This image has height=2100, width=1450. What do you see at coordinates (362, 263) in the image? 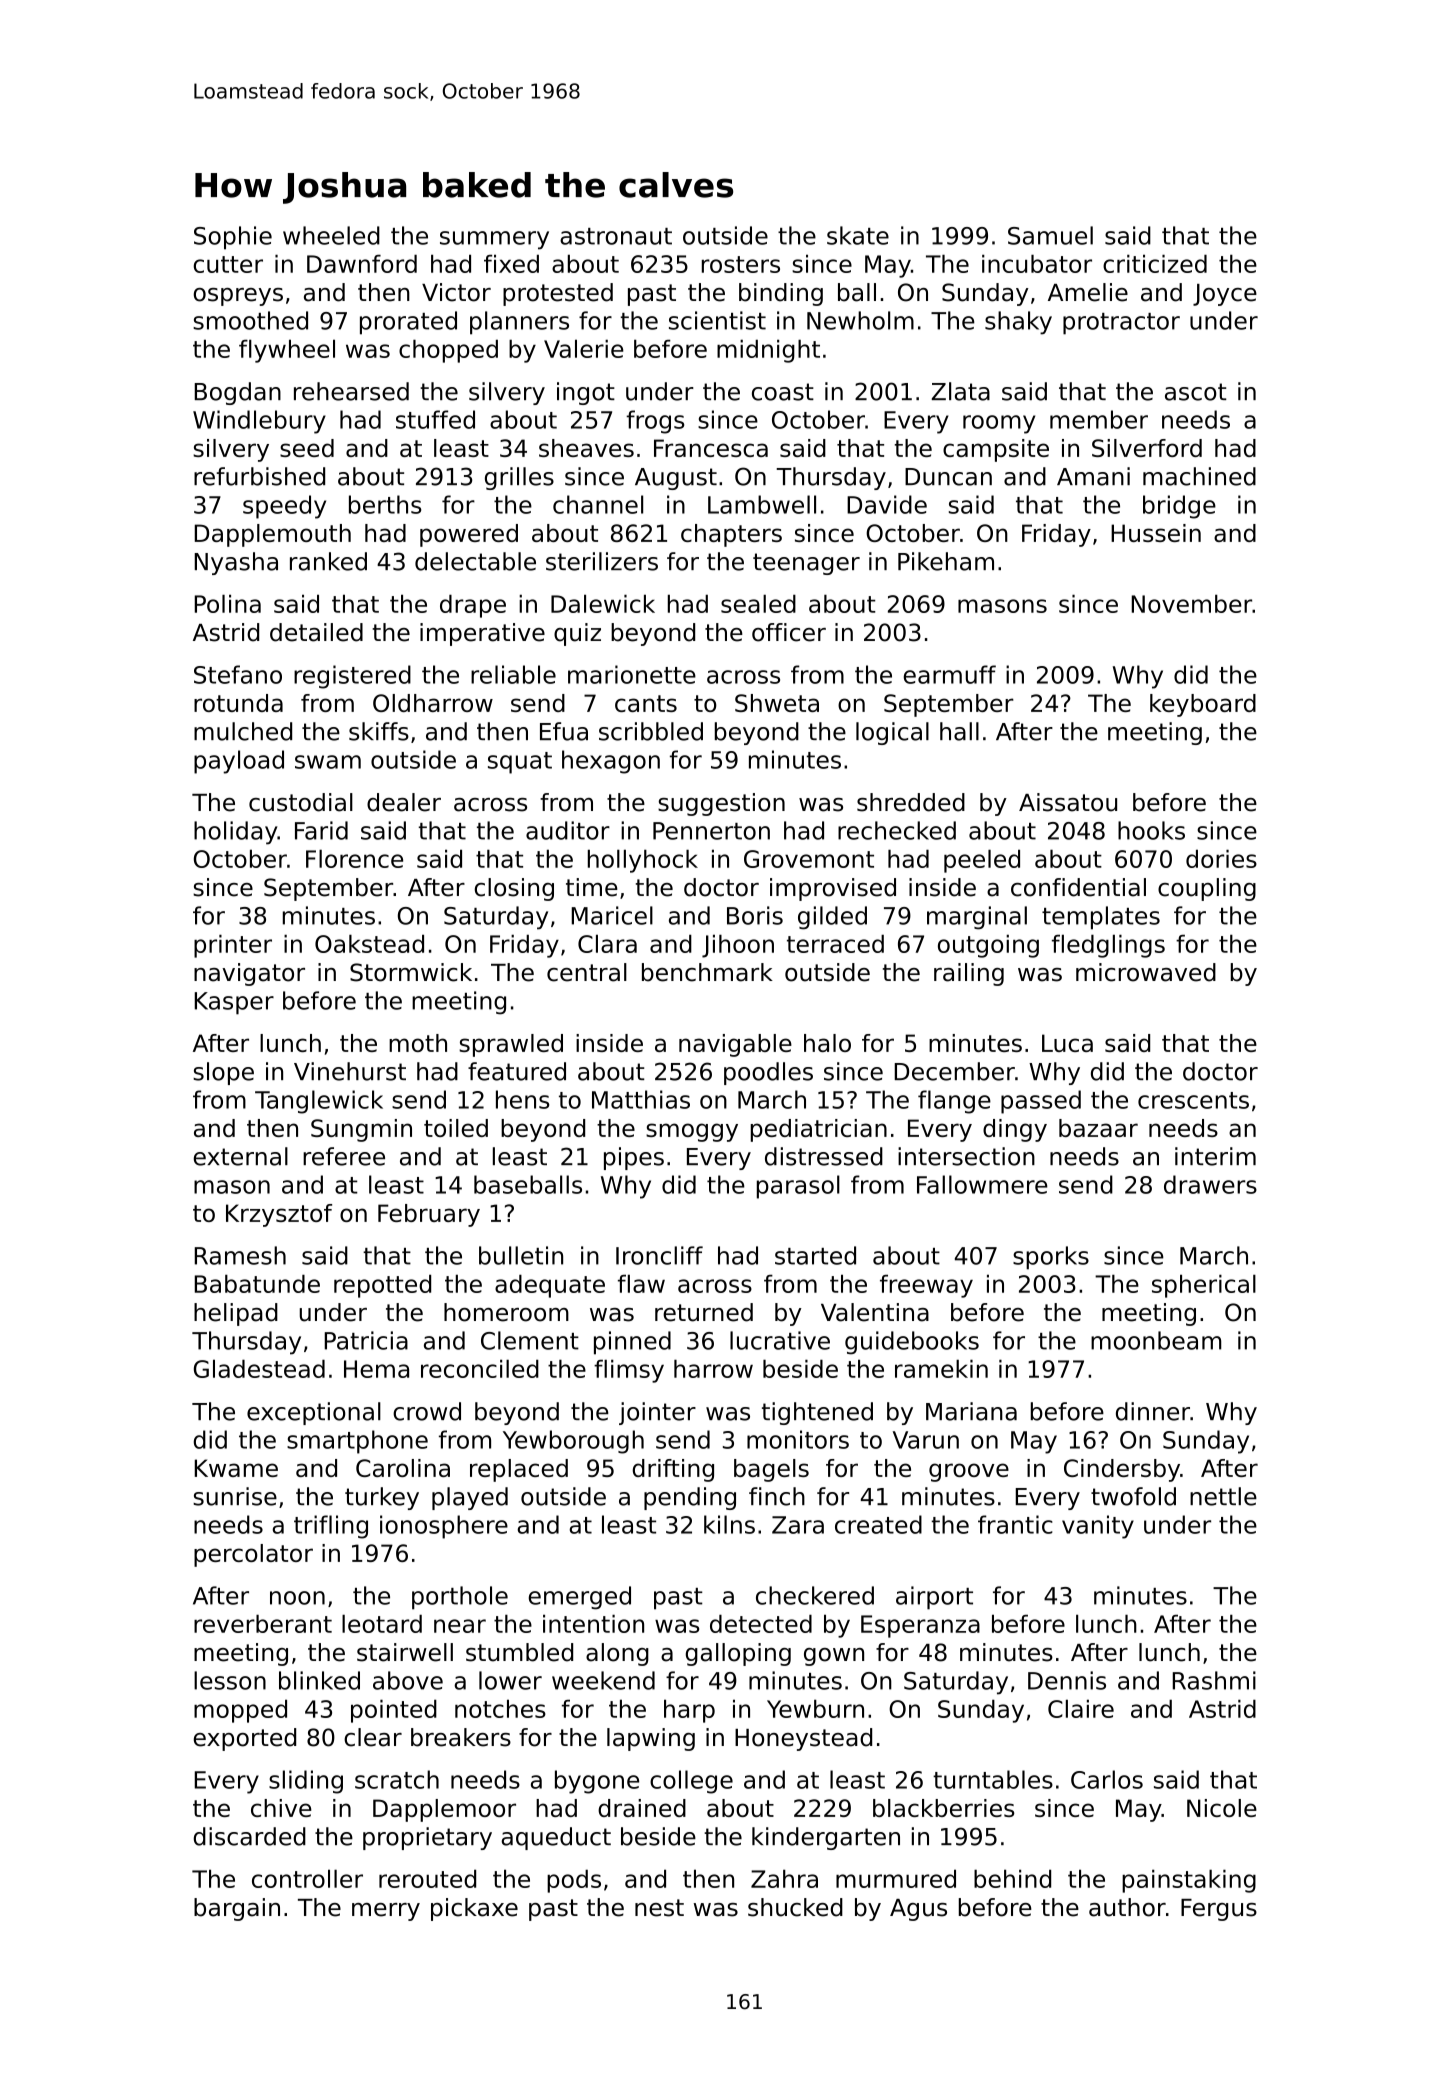
I see `Dawnford` at bounding box center [362, 263].
